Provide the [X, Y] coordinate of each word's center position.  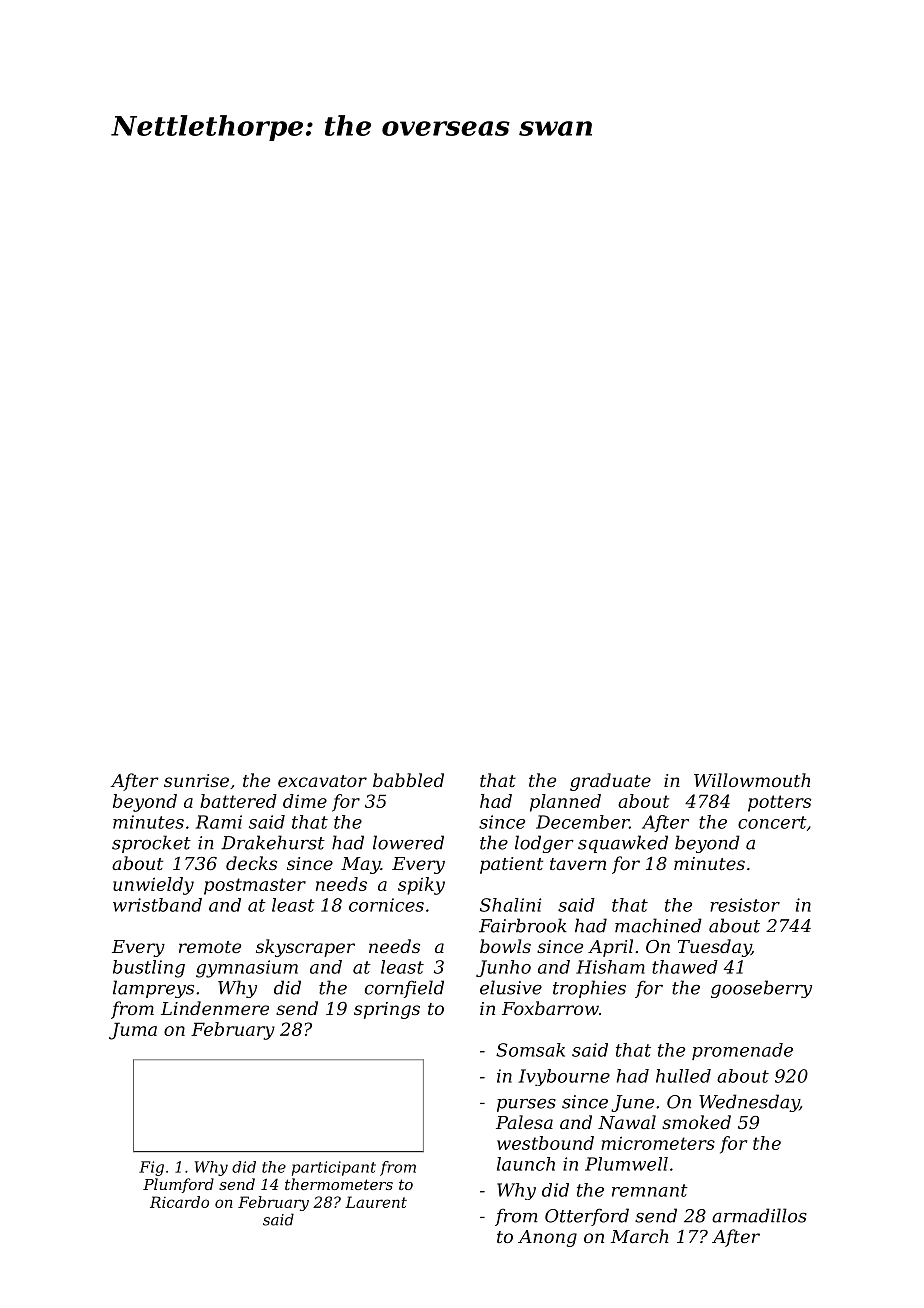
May [361, 865]
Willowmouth [752, 780]
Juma [133, 1031]
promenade [742, 1051]
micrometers [658, 1143]
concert [772, 822]
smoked [696, 1122]
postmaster [255, 886]
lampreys [153, 989]
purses [526, 1105]
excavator [322, 781]
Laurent [376, 1202]
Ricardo [179, 1202]
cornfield [404, 989]
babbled [408, 780]
